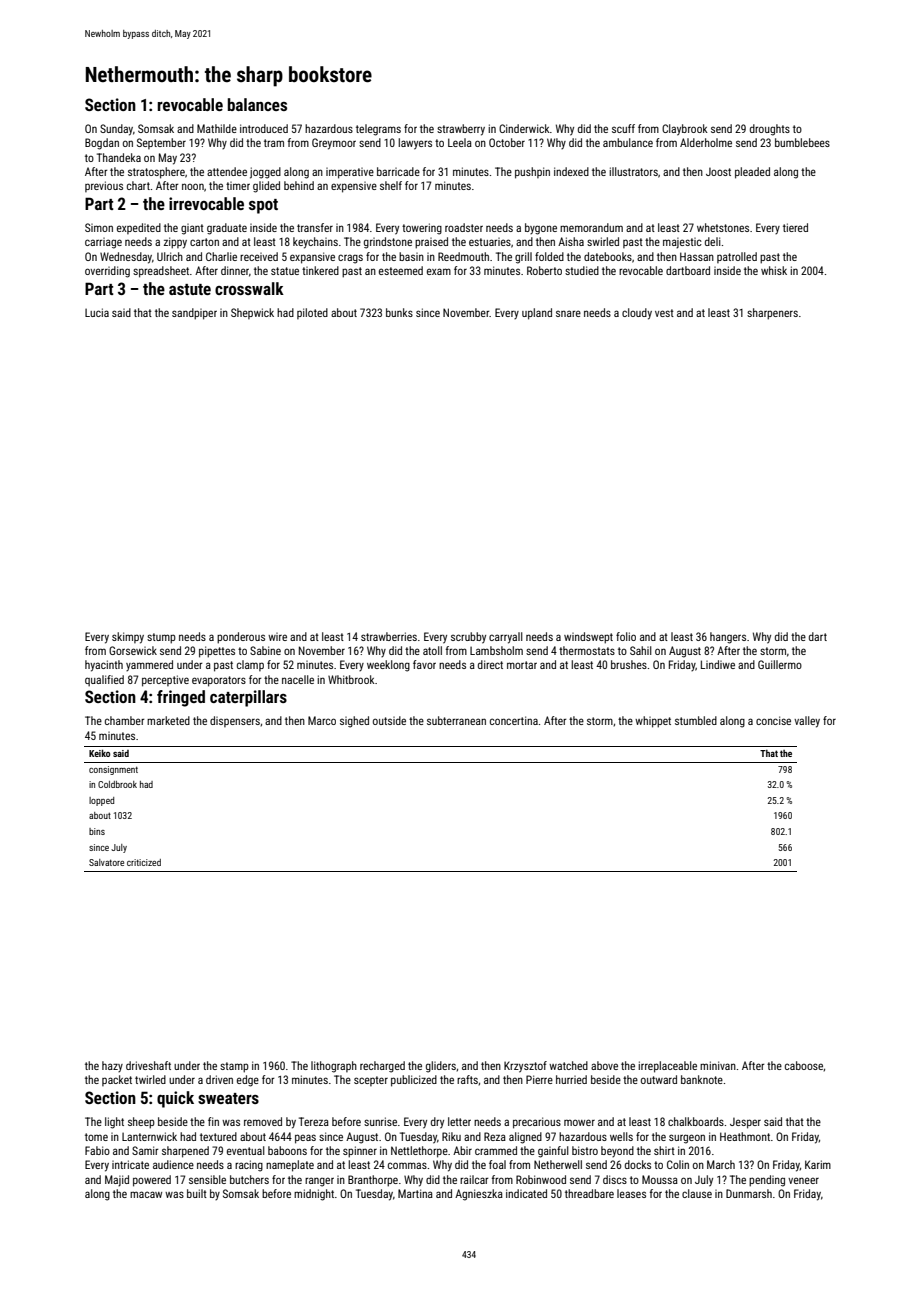  Describe the element at coordinates (161, 638) in the document. I see `stump` at that location.
